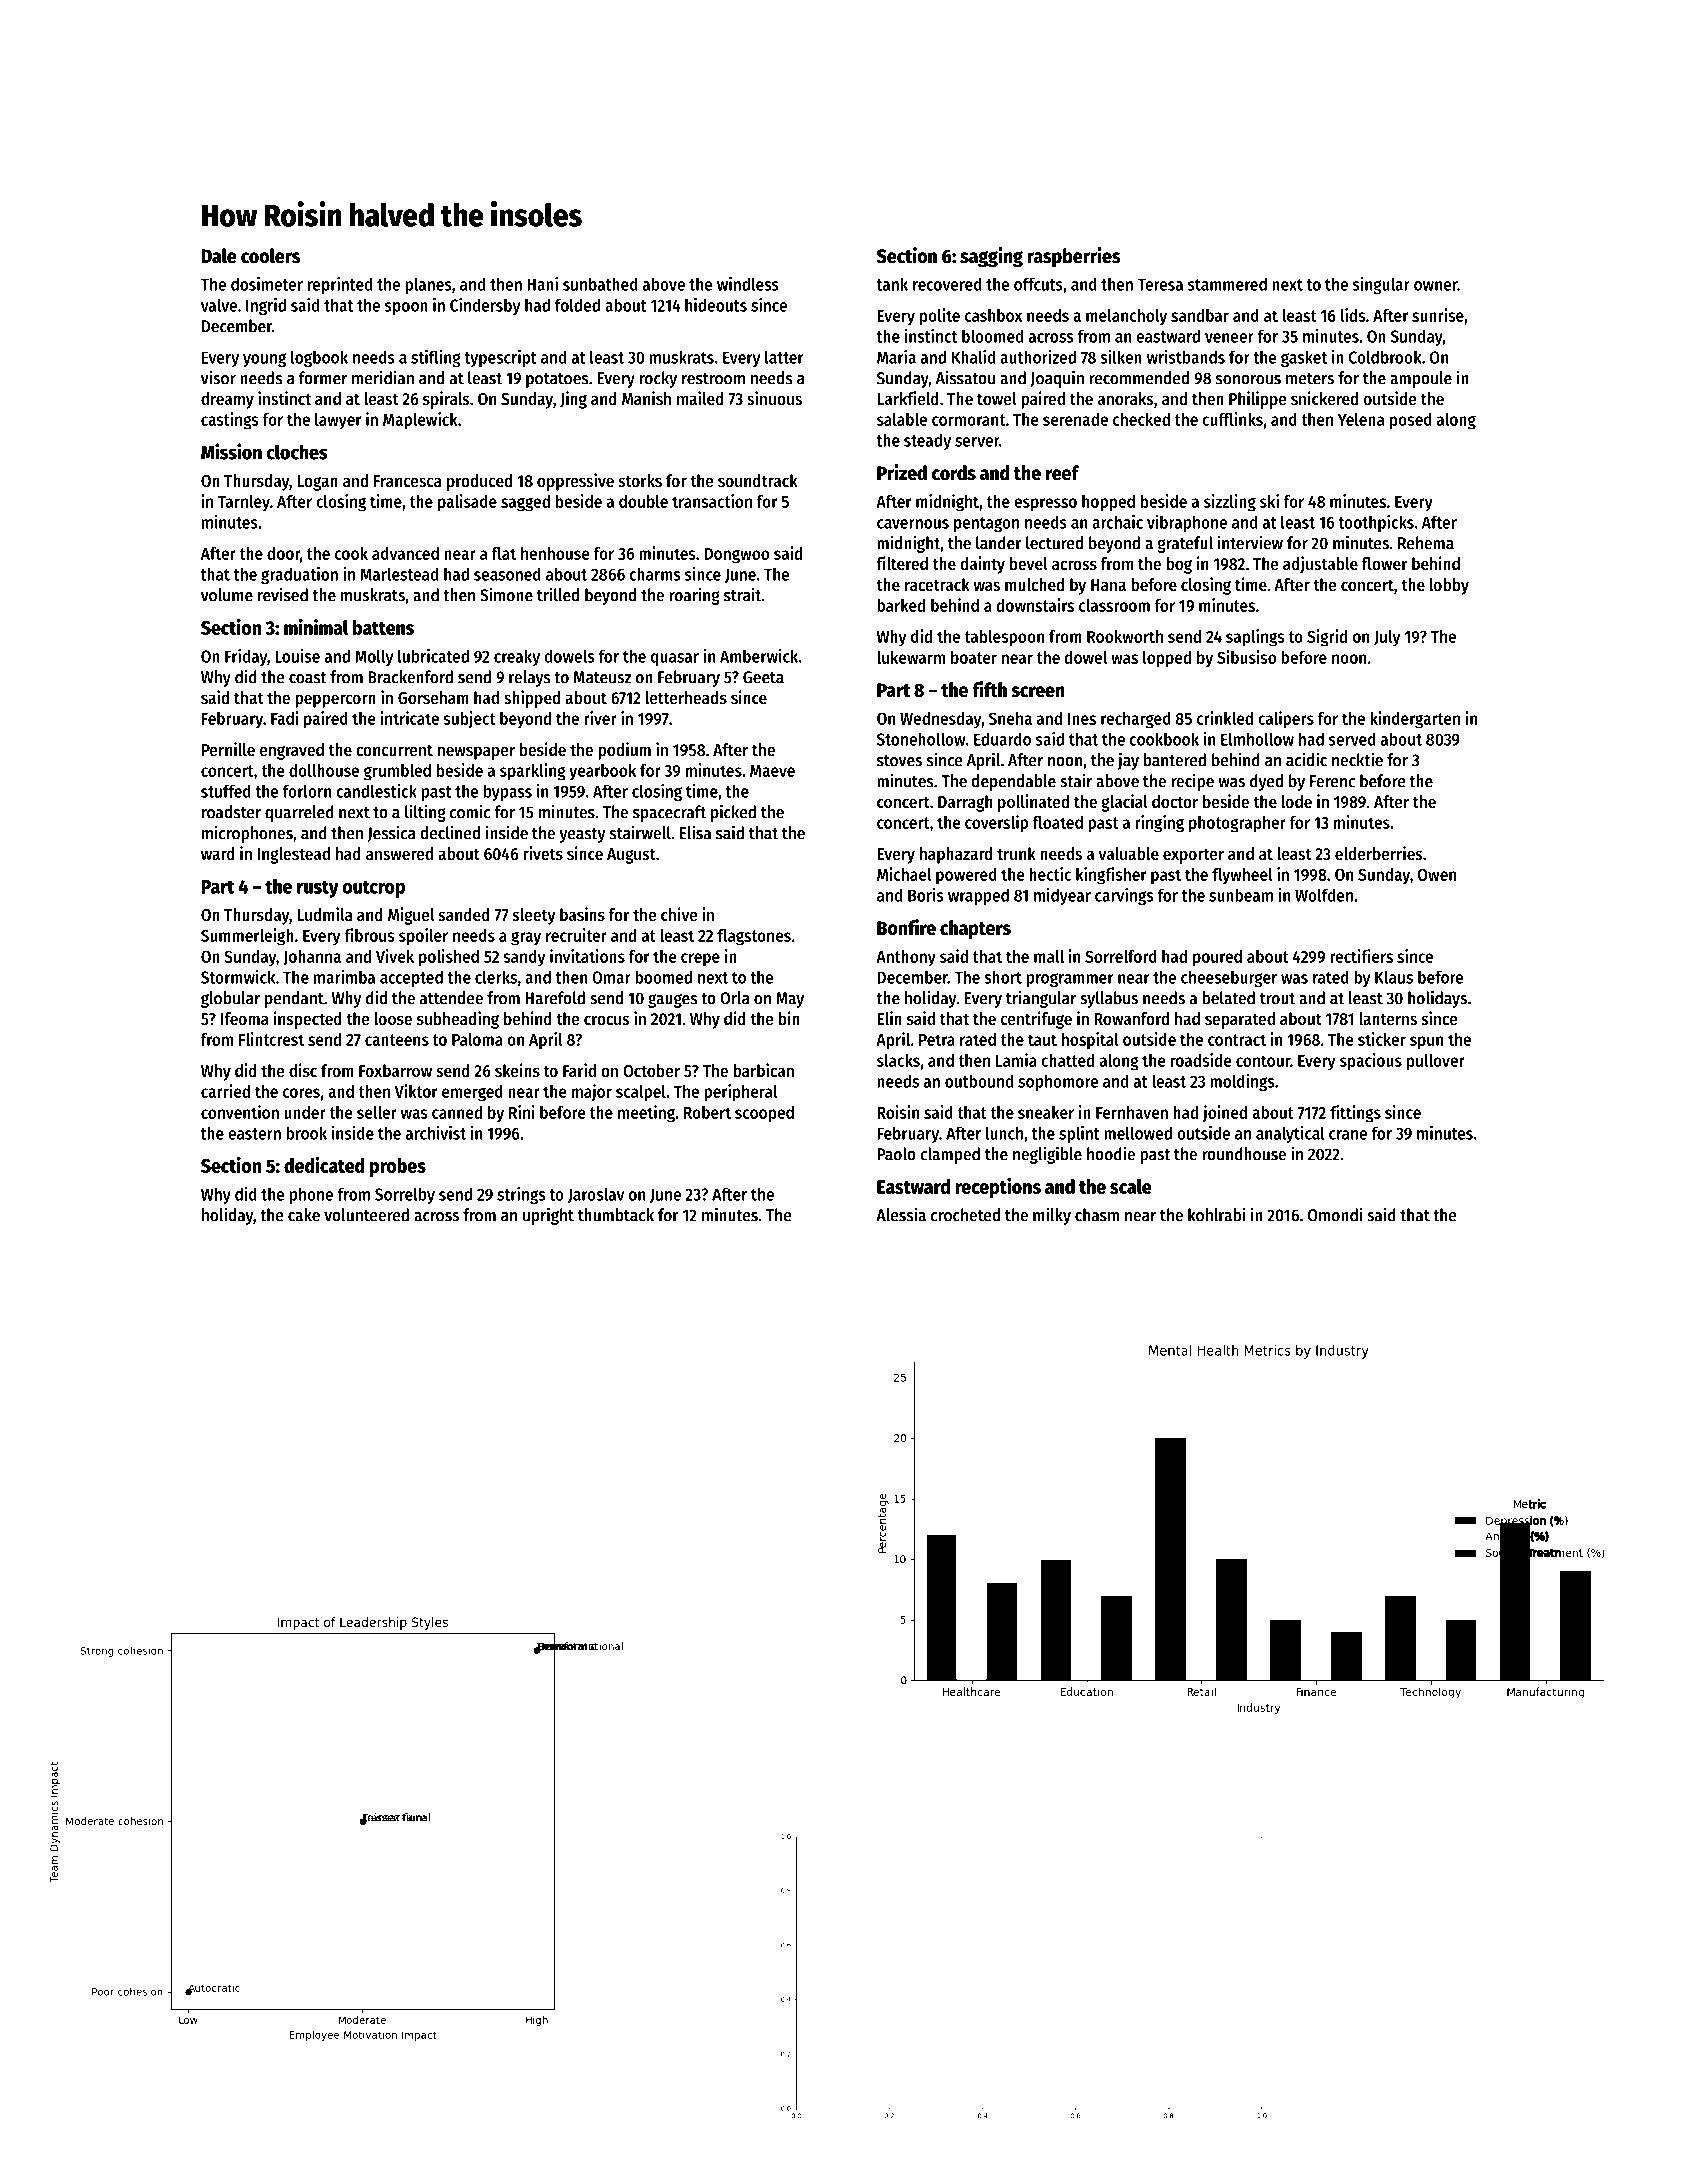  Describe the element at coordinates (303, 1070) in the screenshot. I see `disc` at that location.
